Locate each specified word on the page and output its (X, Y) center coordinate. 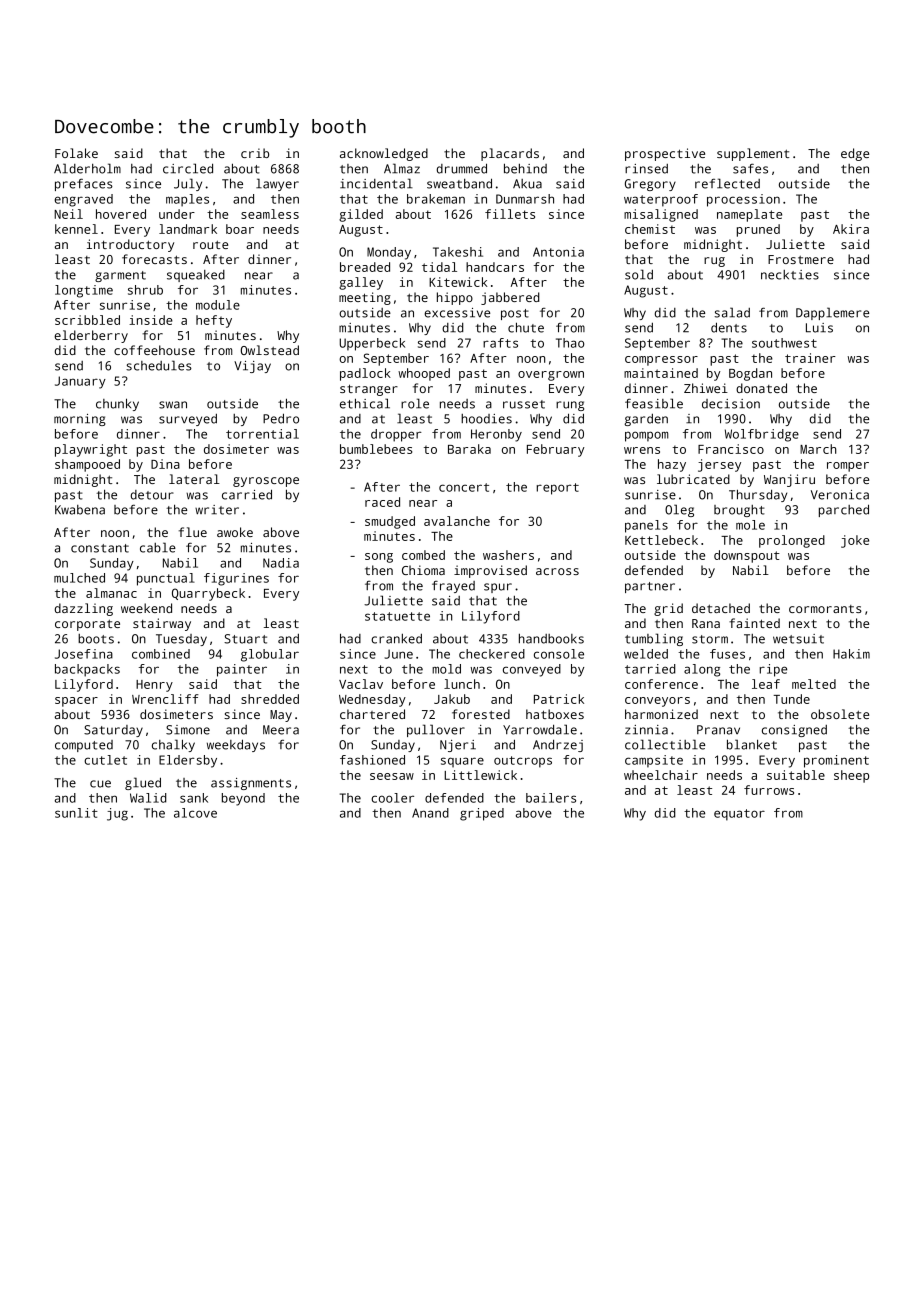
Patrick (559, 699)
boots (96, 639)
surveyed (188, 420)
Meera (281, 730)
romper (848, 467)
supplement (753, 154)
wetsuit (798, 639)
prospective (665, 154)
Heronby (496, 435)
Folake (76, 153)
